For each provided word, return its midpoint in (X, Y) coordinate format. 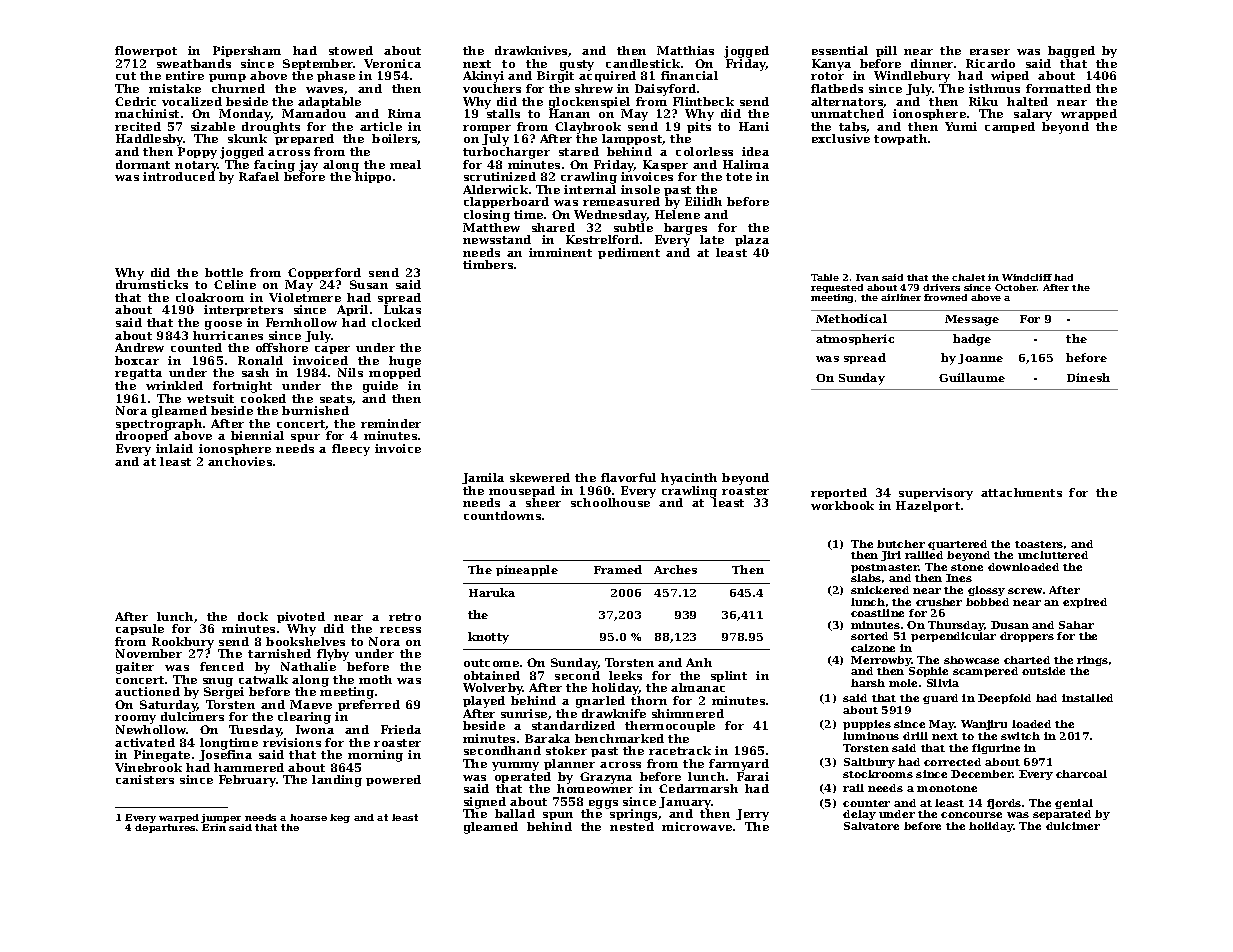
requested (837, 288)
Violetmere (305, 297)
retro (405, 617)
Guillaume (972, 377)
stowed (351, 50)
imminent (560, 252)
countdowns (502, 515)
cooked (263, 398)
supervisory (936, 494)
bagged (1071, 52)
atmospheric (855, 339)
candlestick (643, 63)
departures (165, 828)
